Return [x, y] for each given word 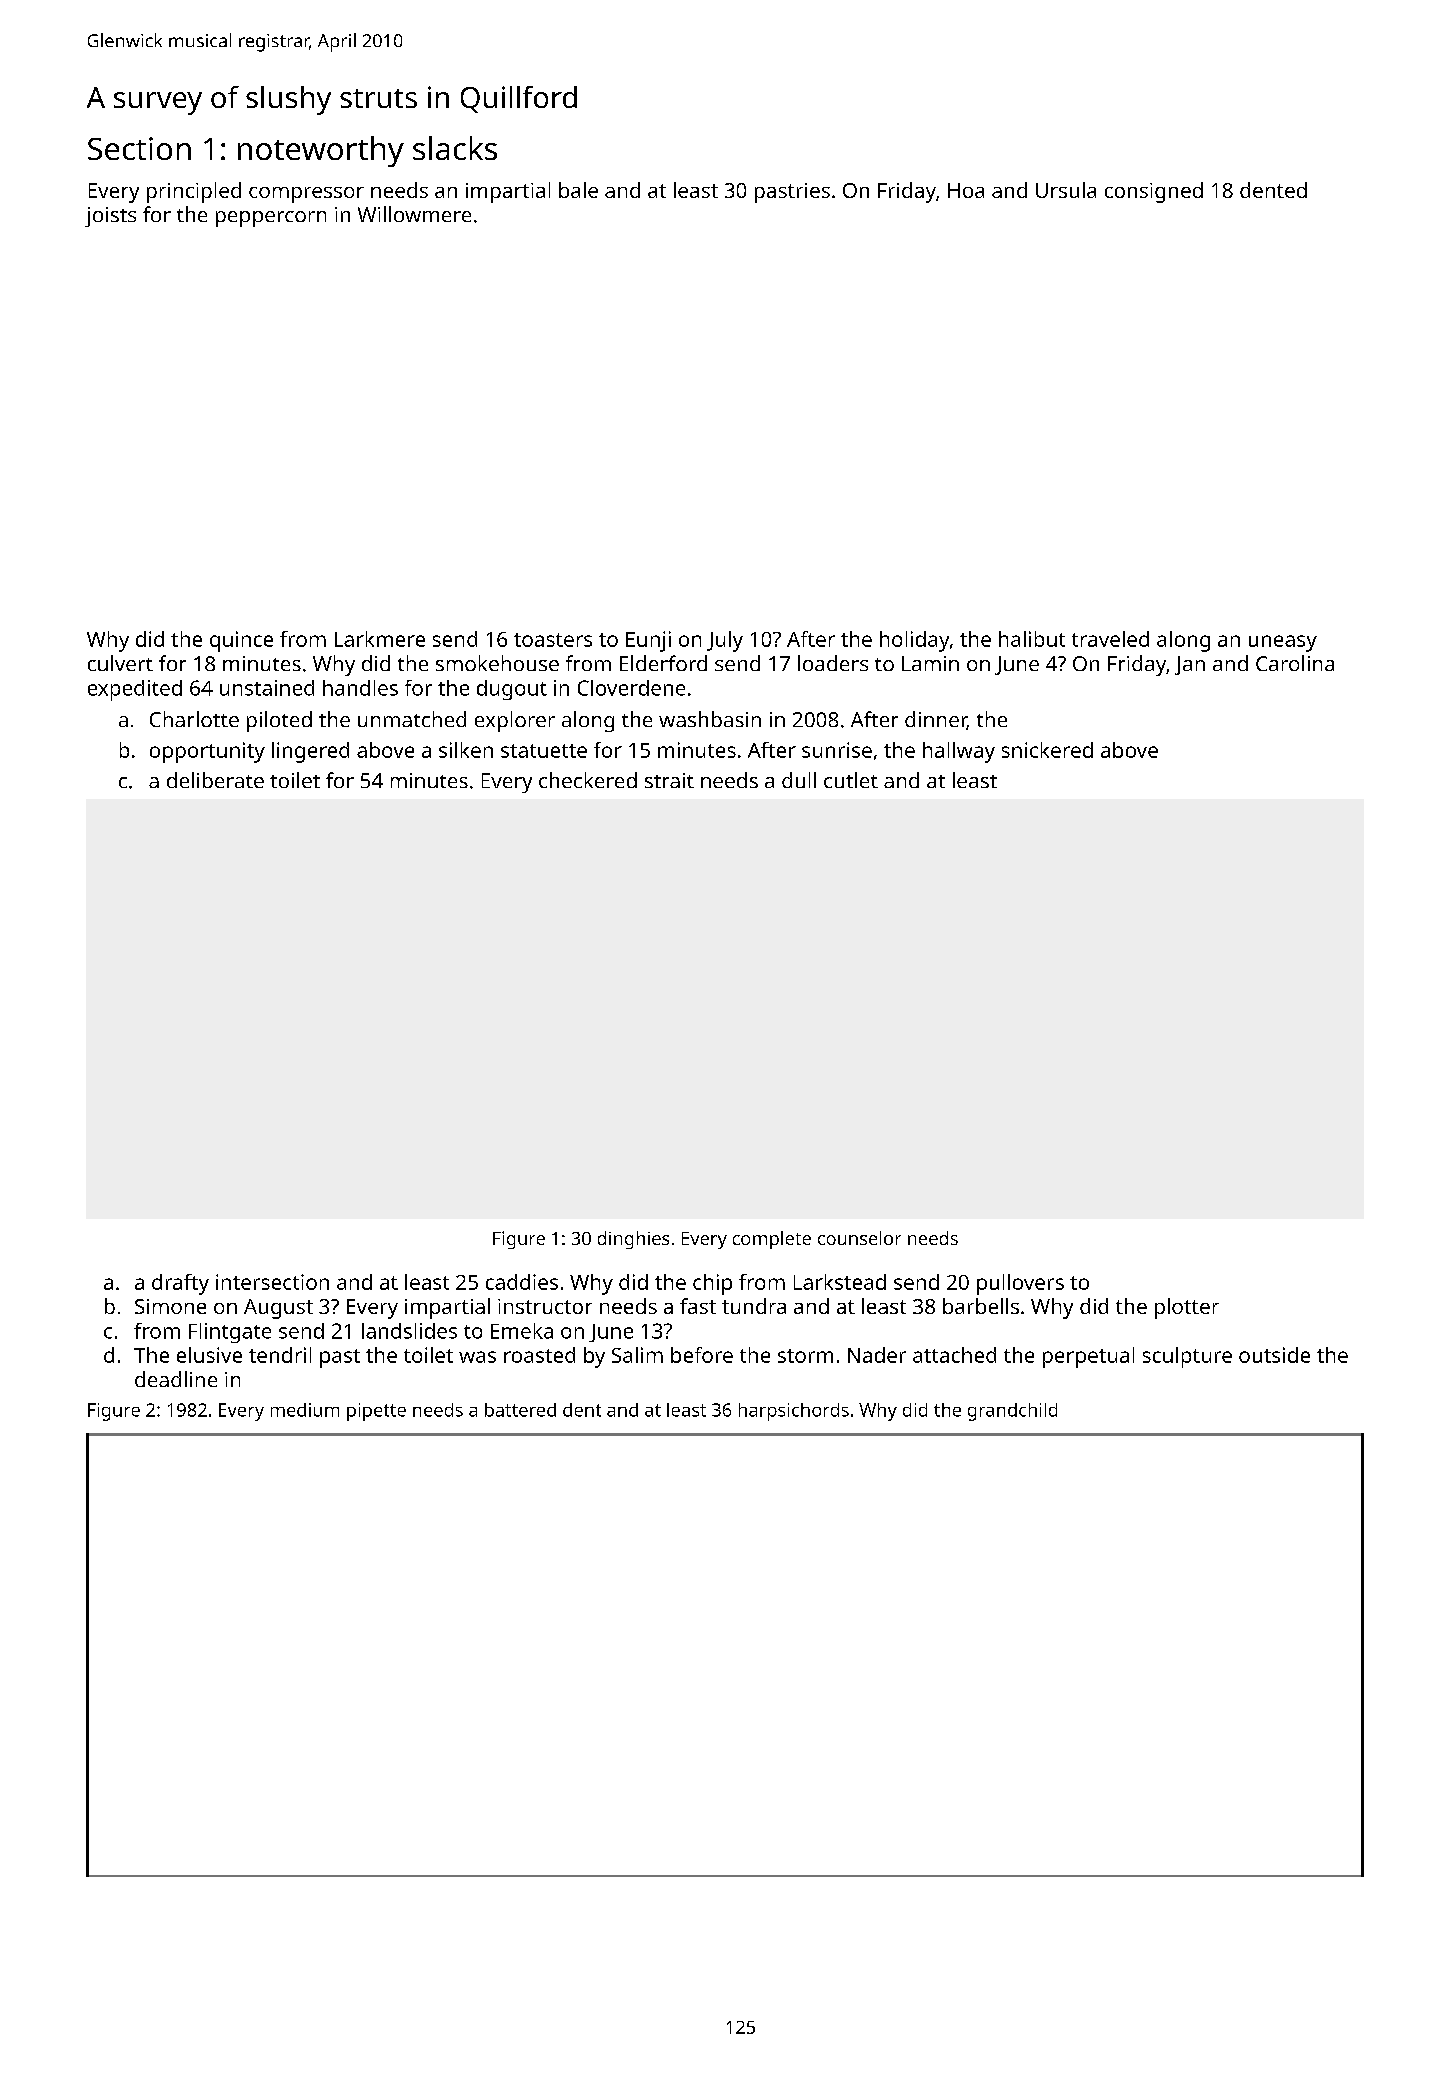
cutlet [851, 780]
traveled [1110, 639]
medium [305, 1410]
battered [520, 1410]
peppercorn [271, 219]
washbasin [710, 719]
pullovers [1020, 1284]
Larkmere [380, 639]
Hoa [966, 190]
